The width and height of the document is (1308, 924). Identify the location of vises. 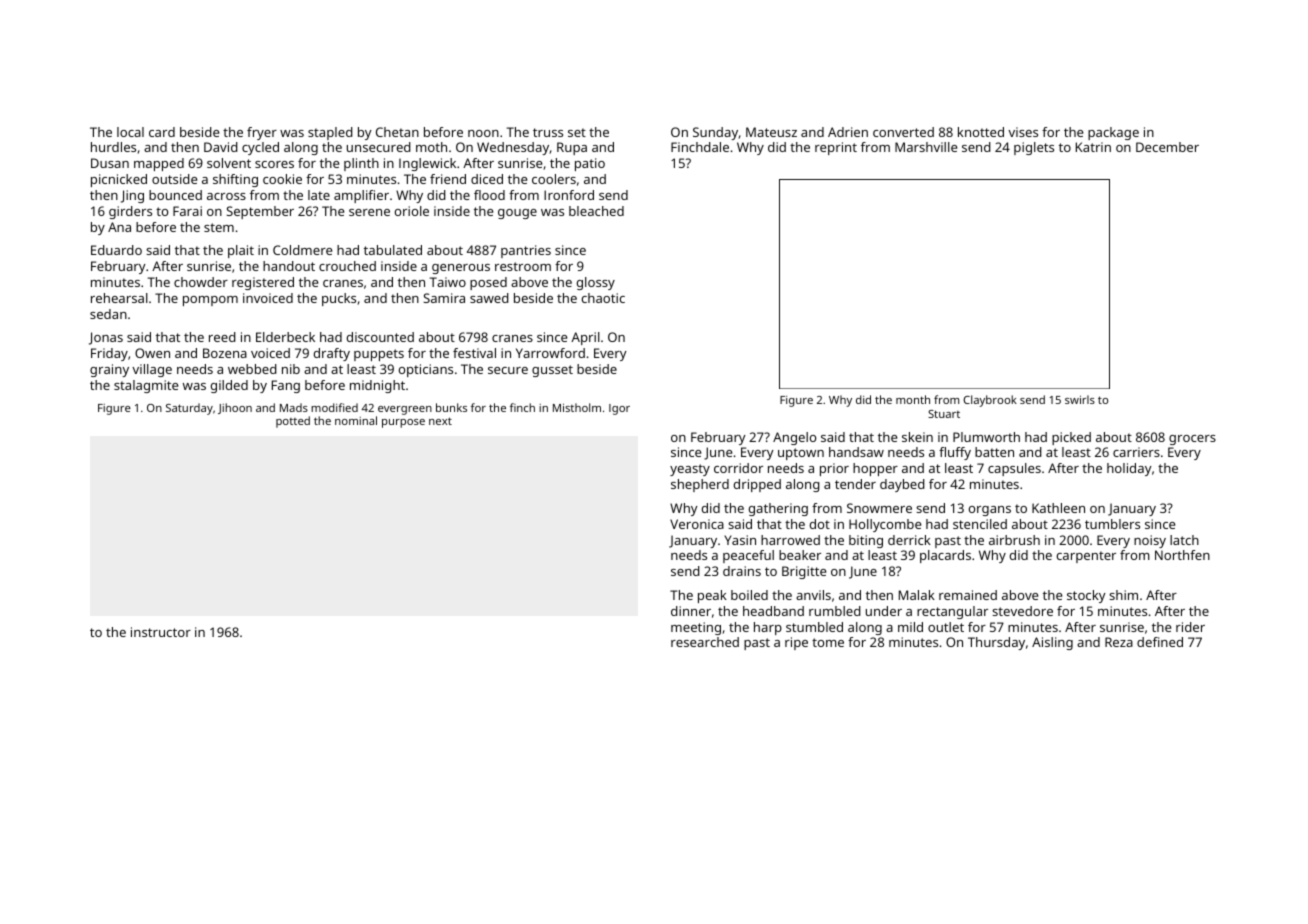
(1023, 132).
